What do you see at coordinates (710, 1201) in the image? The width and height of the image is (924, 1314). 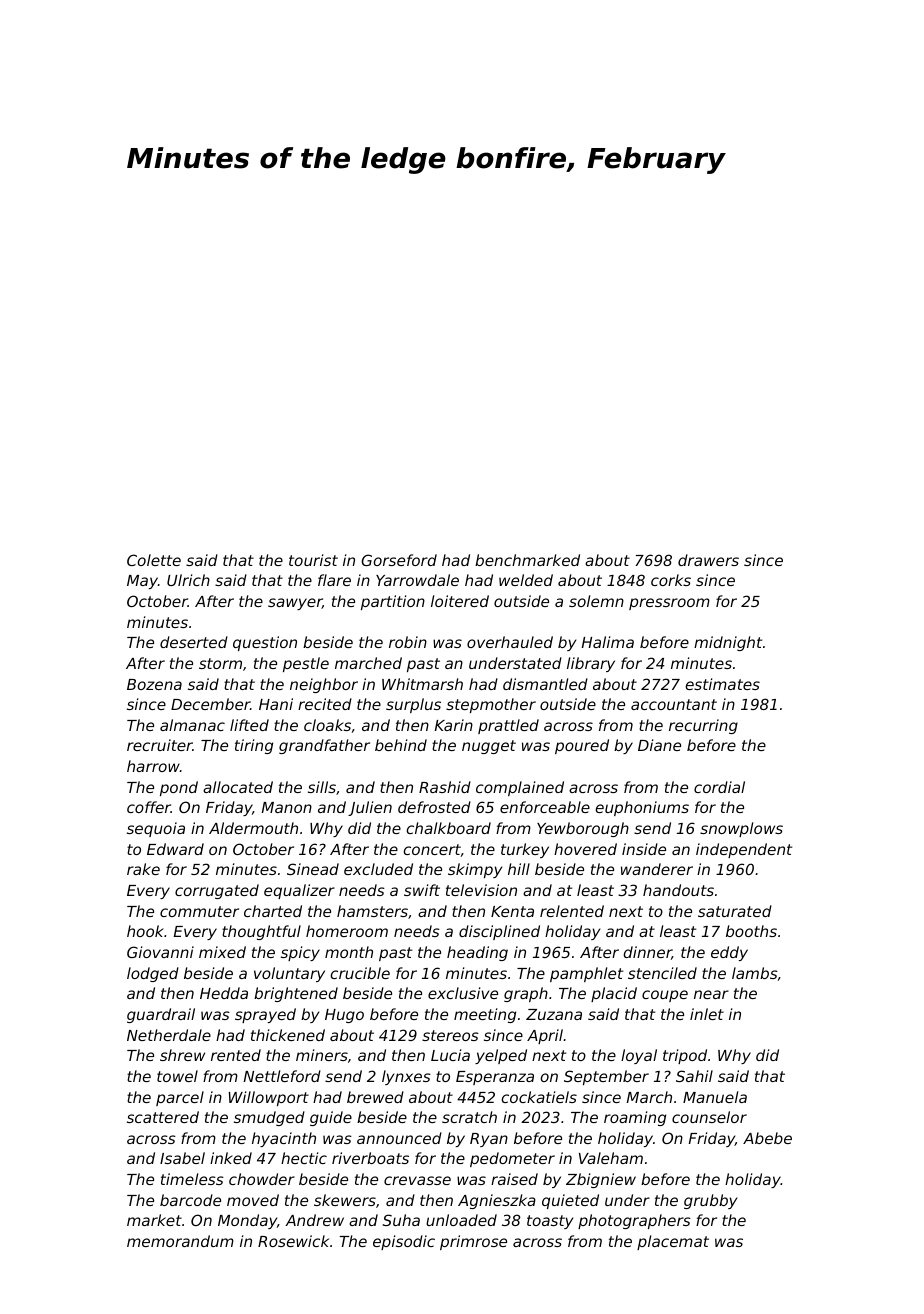 I see `grubby` at bounding box center [710, 1201].
